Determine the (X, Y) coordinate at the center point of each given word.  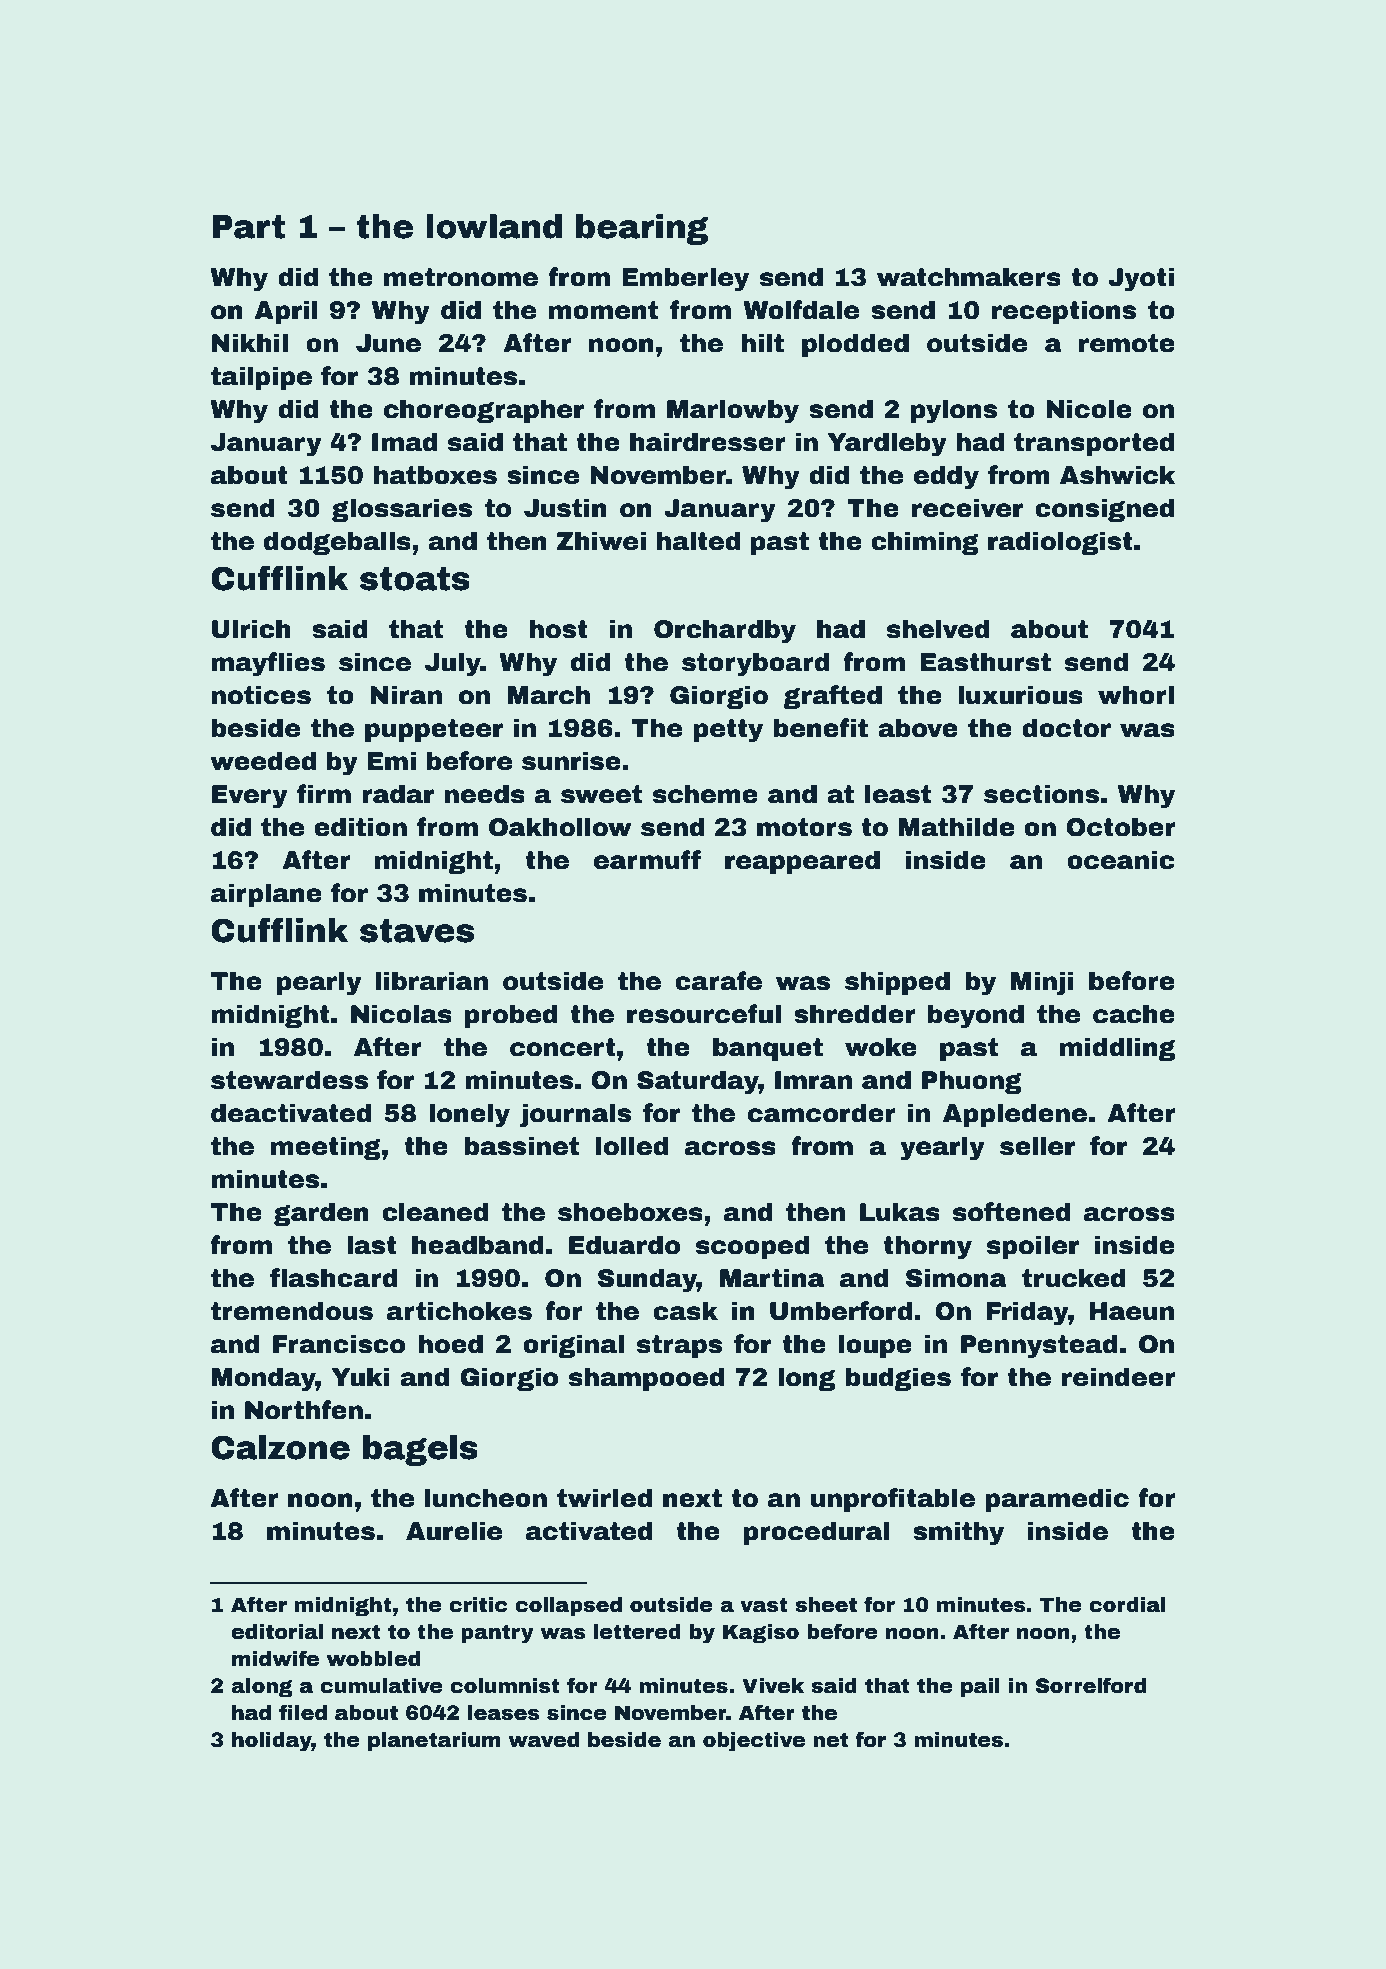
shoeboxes (630, 1212)
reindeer (1119, 1377)
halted (698, 541)
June (388, 343)
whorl (1136, 695)
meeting (326, 1148)
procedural (816, 1533)
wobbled (373, 1659)
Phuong (972, 1082)
